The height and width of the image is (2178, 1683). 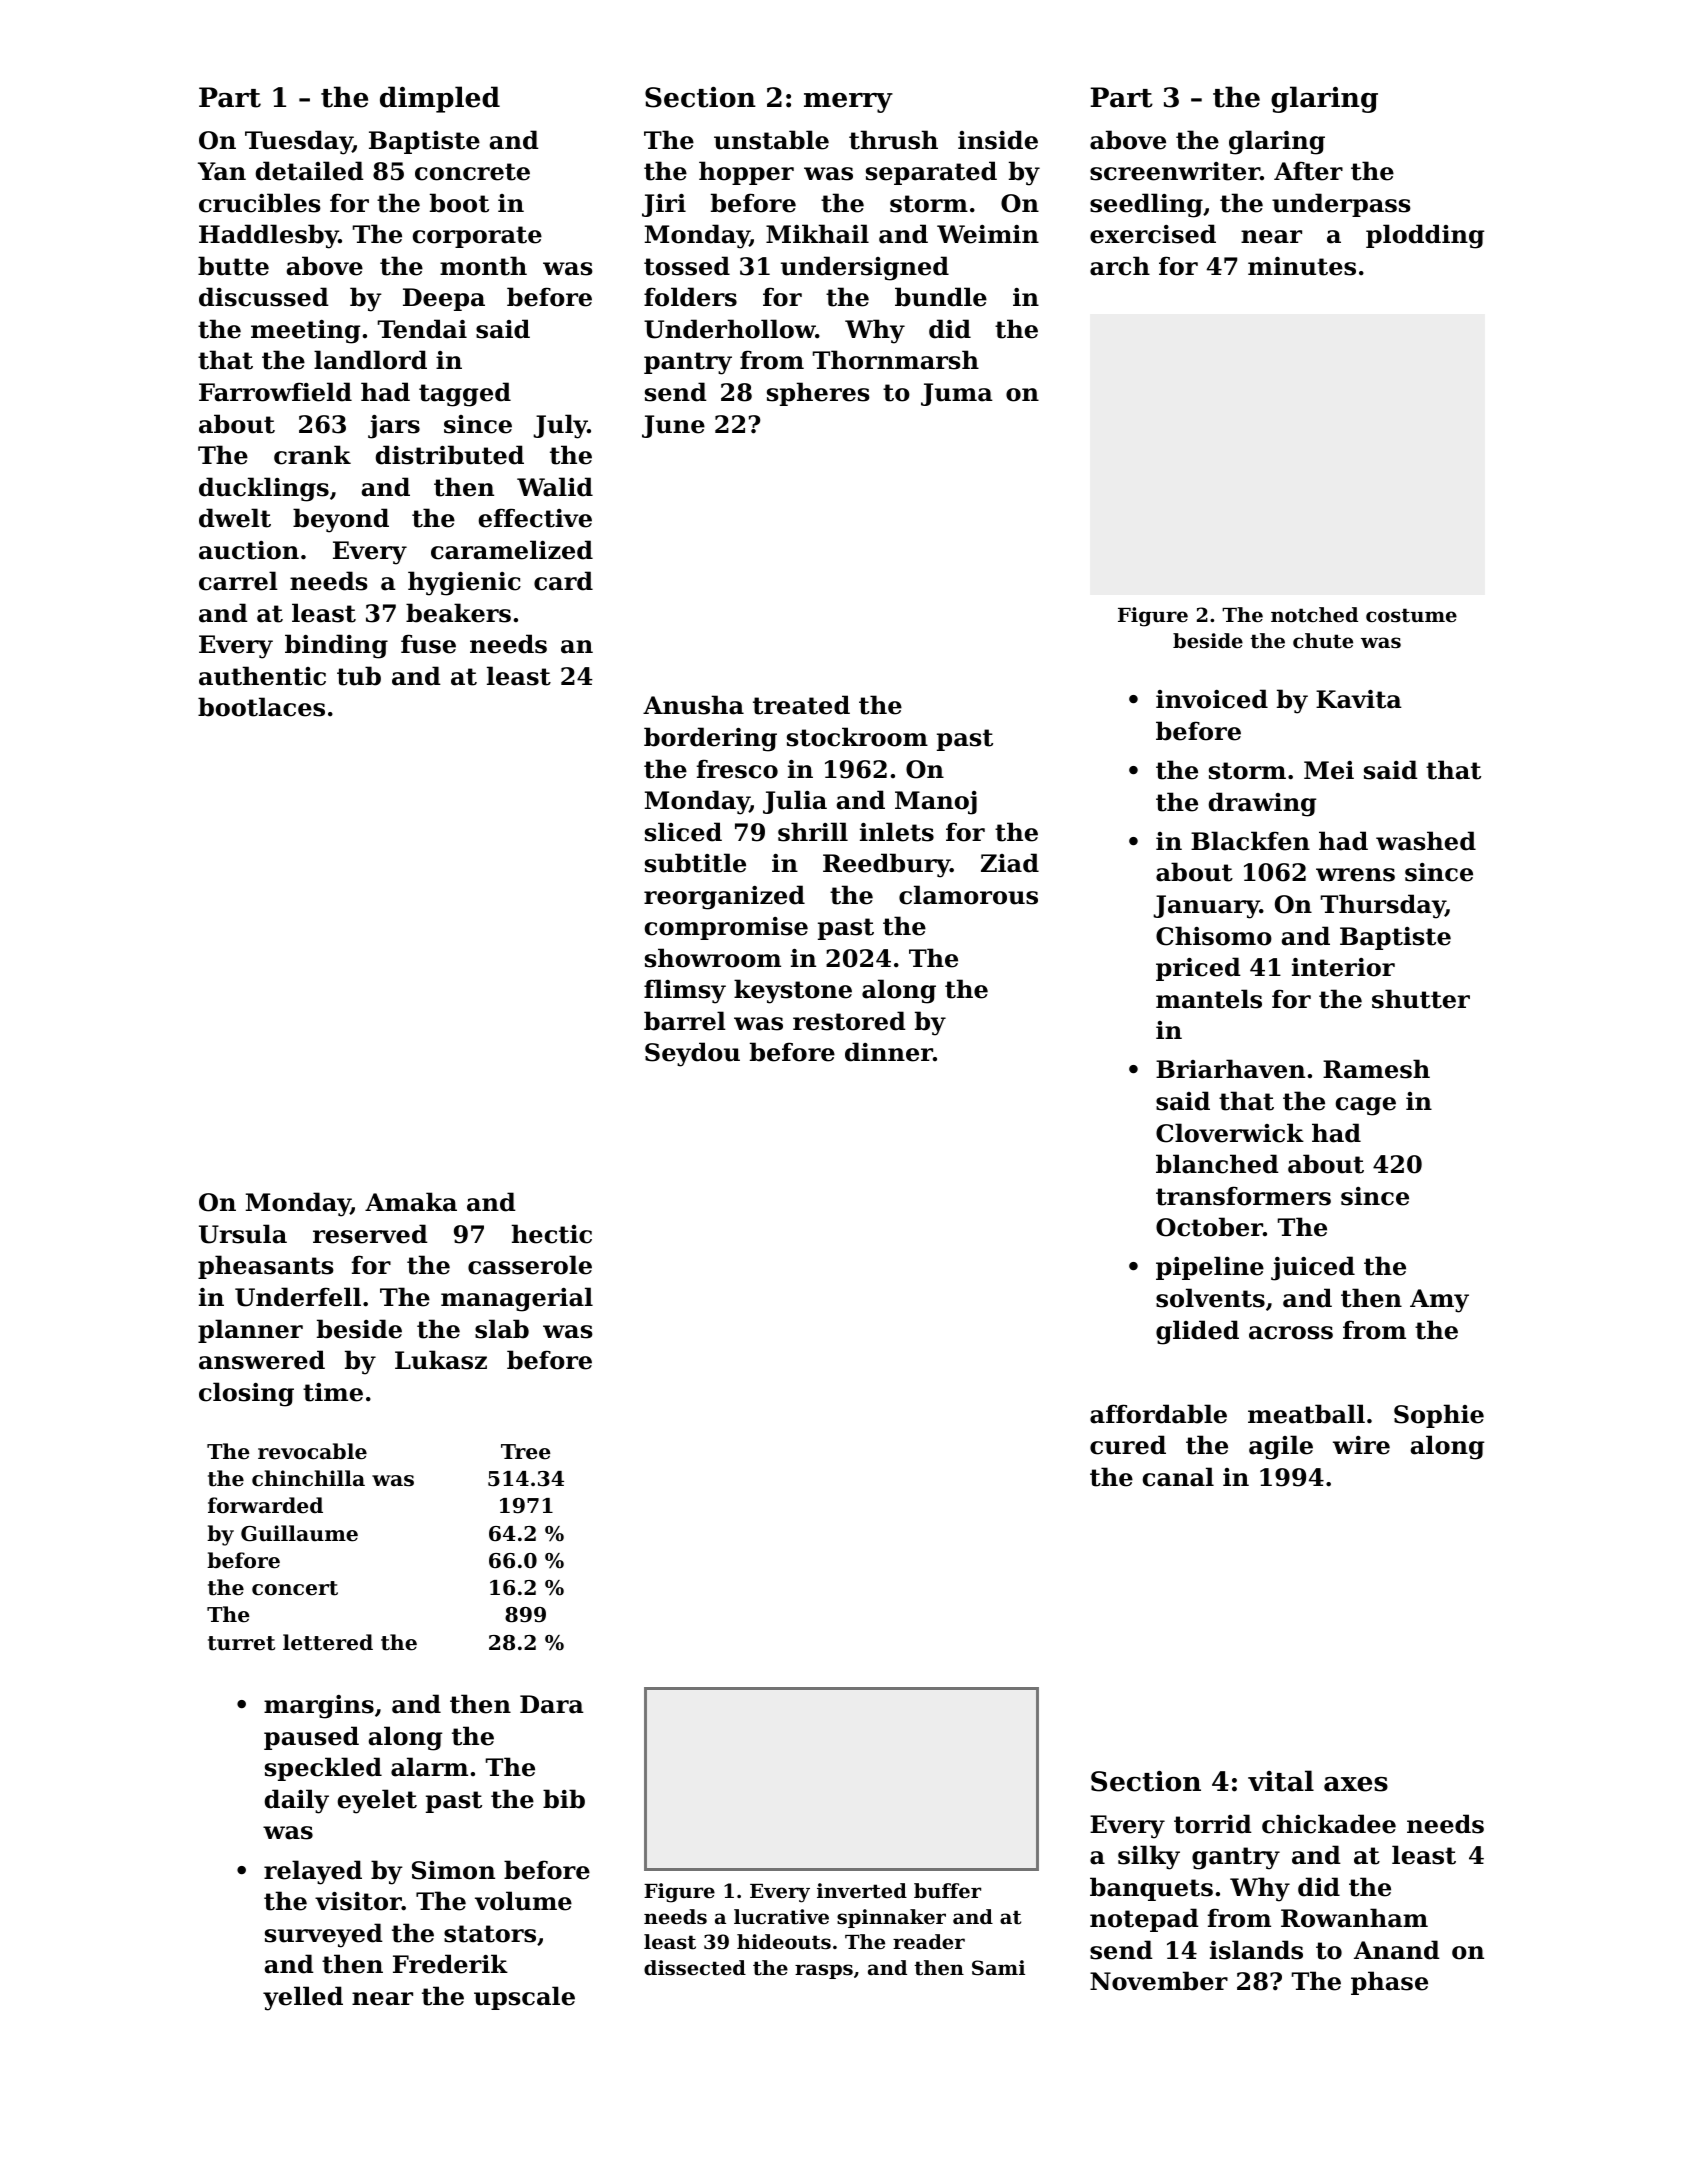 What do you see at coordinates (957, 394) in the image?
I see `Juma` at bounding box center [957, 394].
